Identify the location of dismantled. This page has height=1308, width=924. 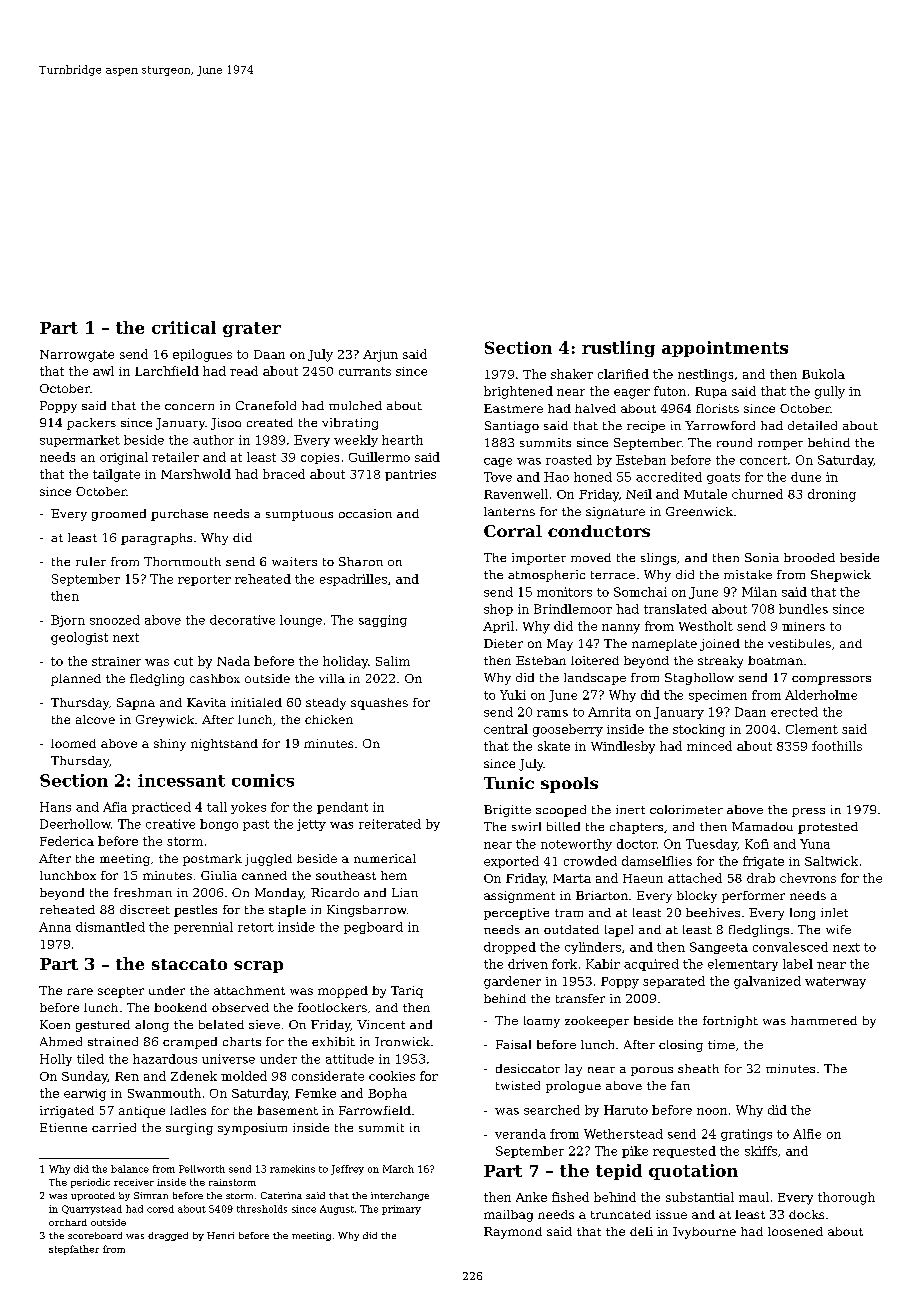
(110, 927).
